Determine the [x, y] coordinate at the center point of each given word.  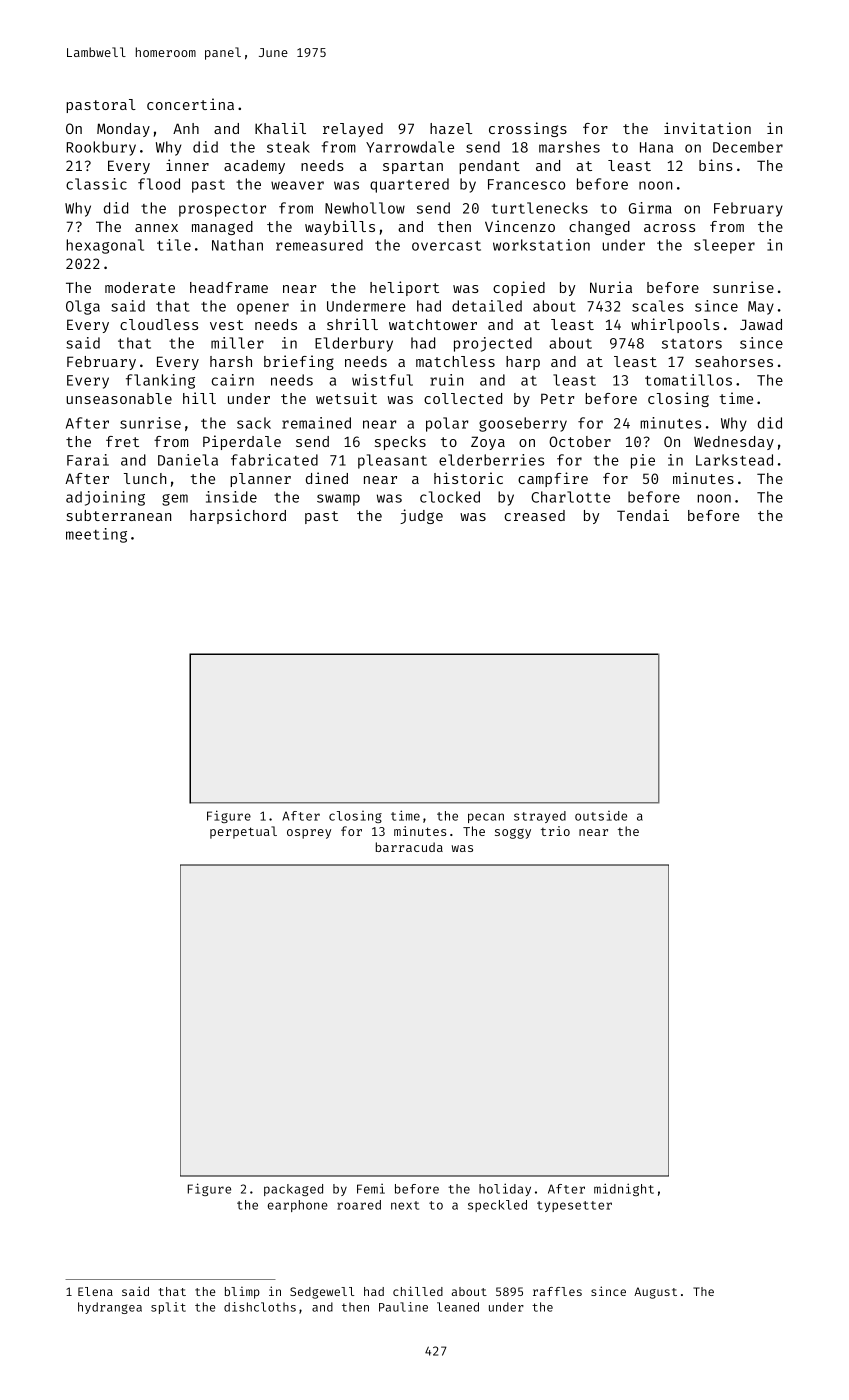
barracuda [409, 847]
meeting [96, 535]
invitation [707, 128]
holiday [505, 1189]
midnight [624, 1189]
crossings [528, 129]
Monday [123, 130]
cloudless [159, 324]
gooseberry [523, 424]
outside [601, 816]
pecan [486, 818]
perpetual [243, 832]
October [580, 441]
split [168, 1308]
